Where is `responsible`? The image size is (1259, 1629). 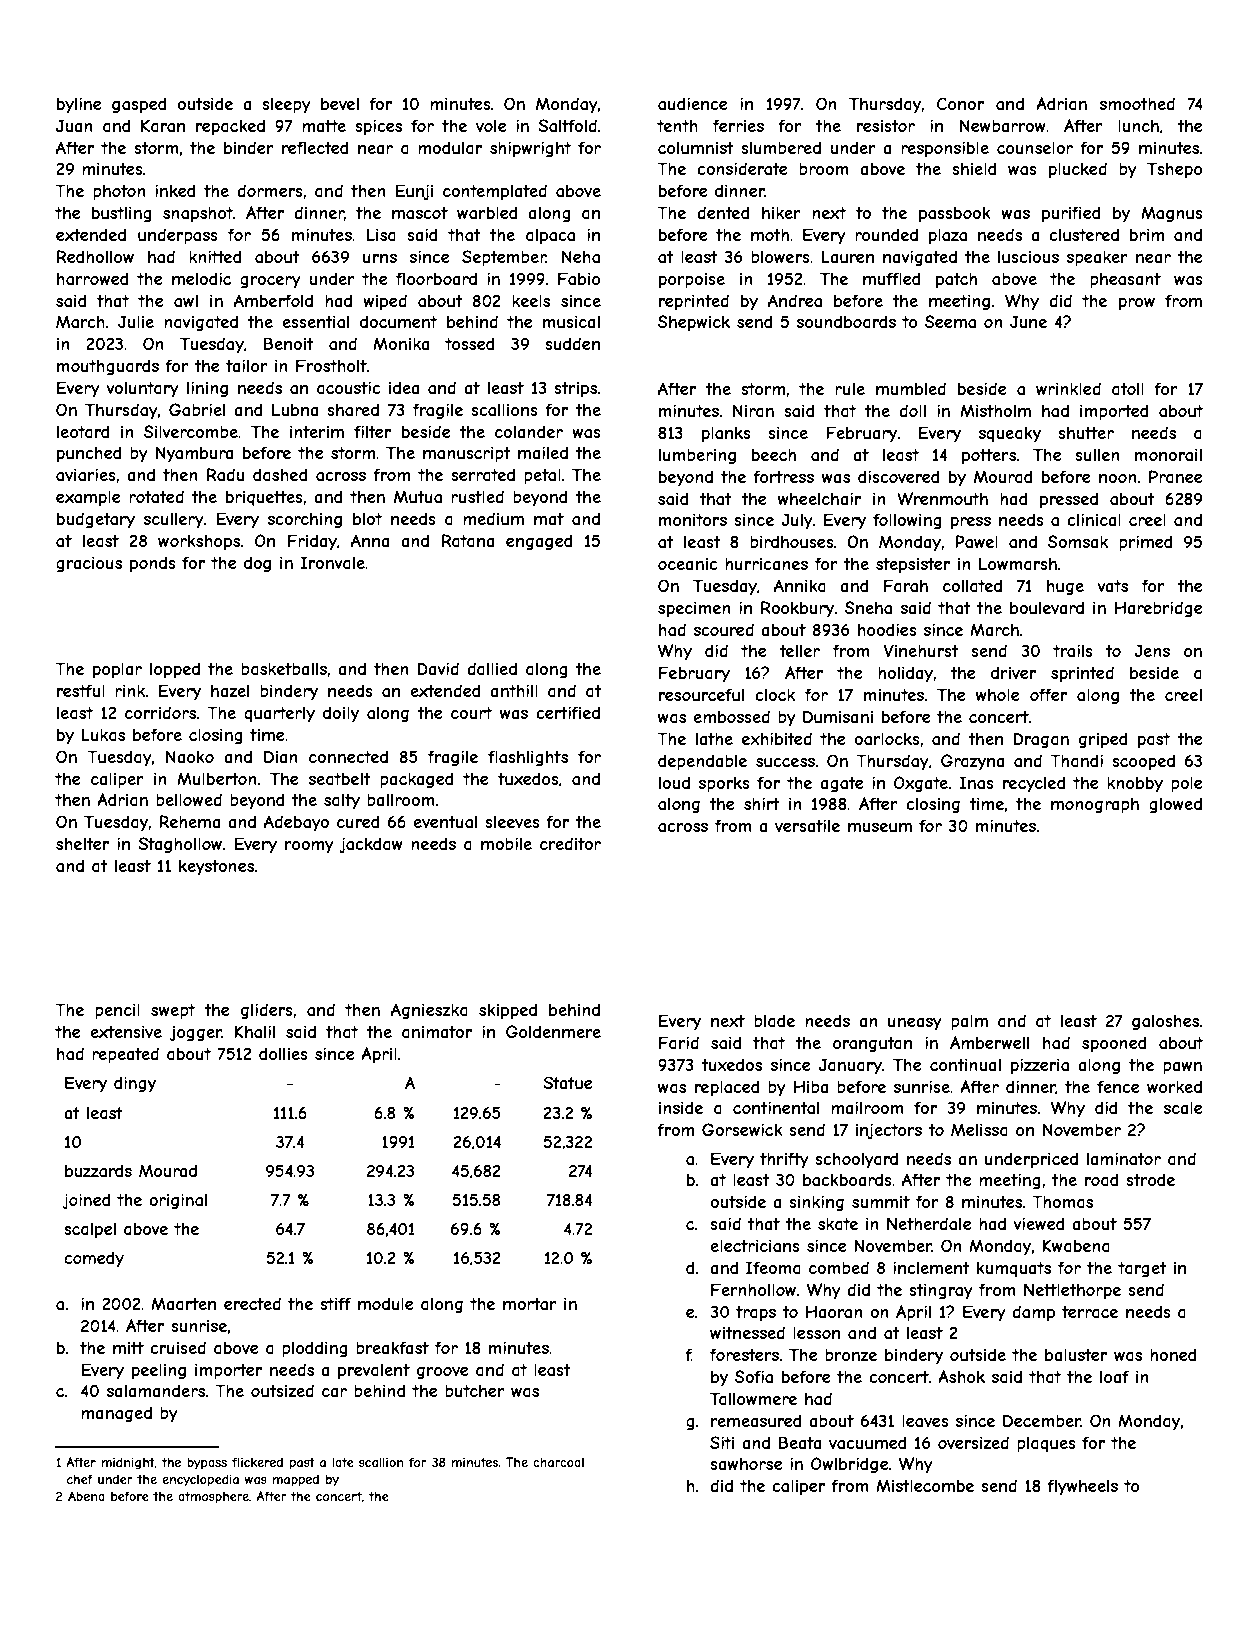
responsible is located at coordinates (945, 149).
